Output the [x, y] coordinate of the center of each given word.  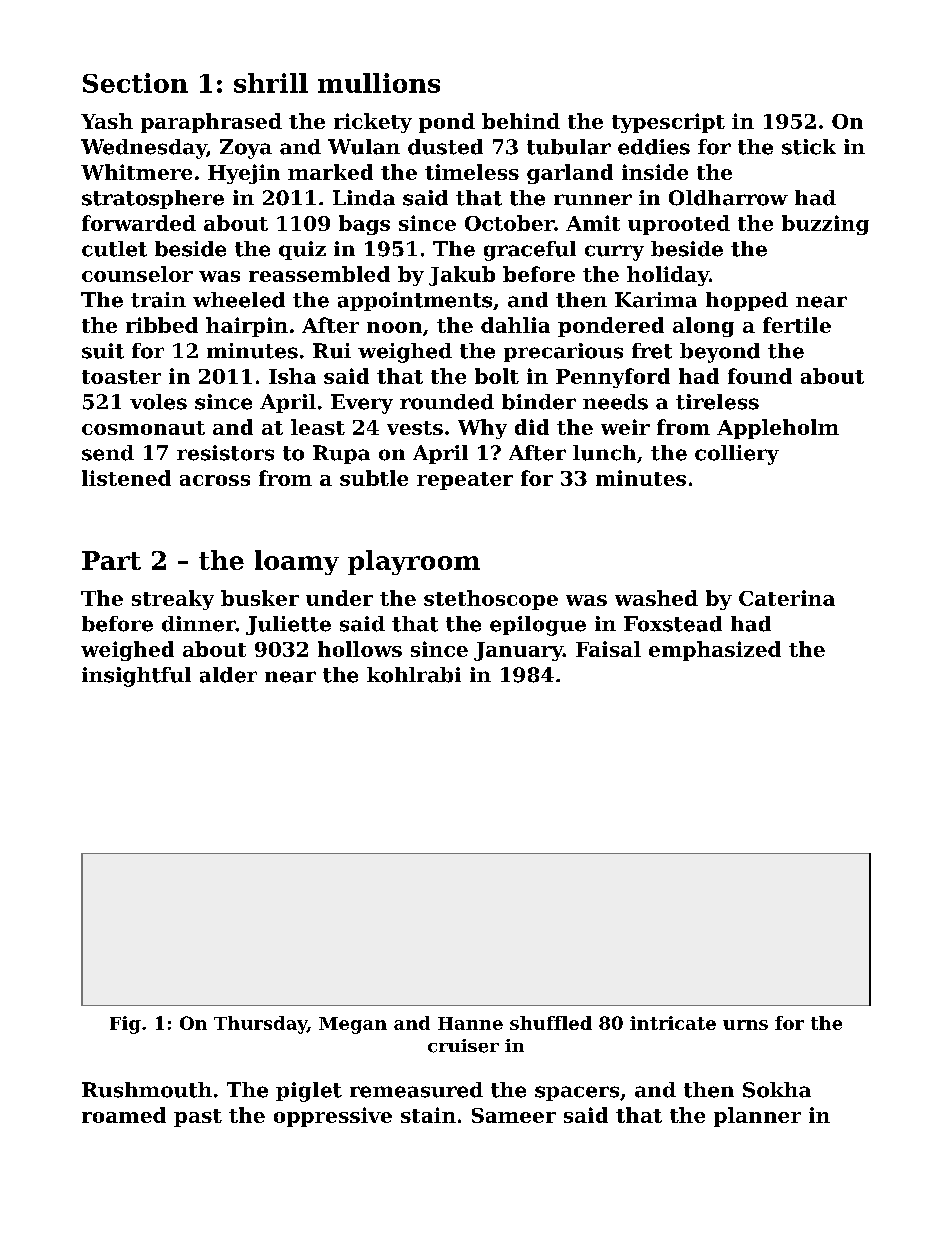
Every [362, 404]
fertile [797, 325]
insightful [136, 677]
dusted [445, 147]
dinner [199, 624]
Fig [125, 1025]
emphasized [715, 651]
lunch [604, 453]
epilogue [538, 626]
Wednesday [144, 149]
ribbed [162, 325]
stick [809, 147]
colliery [737, 455]
